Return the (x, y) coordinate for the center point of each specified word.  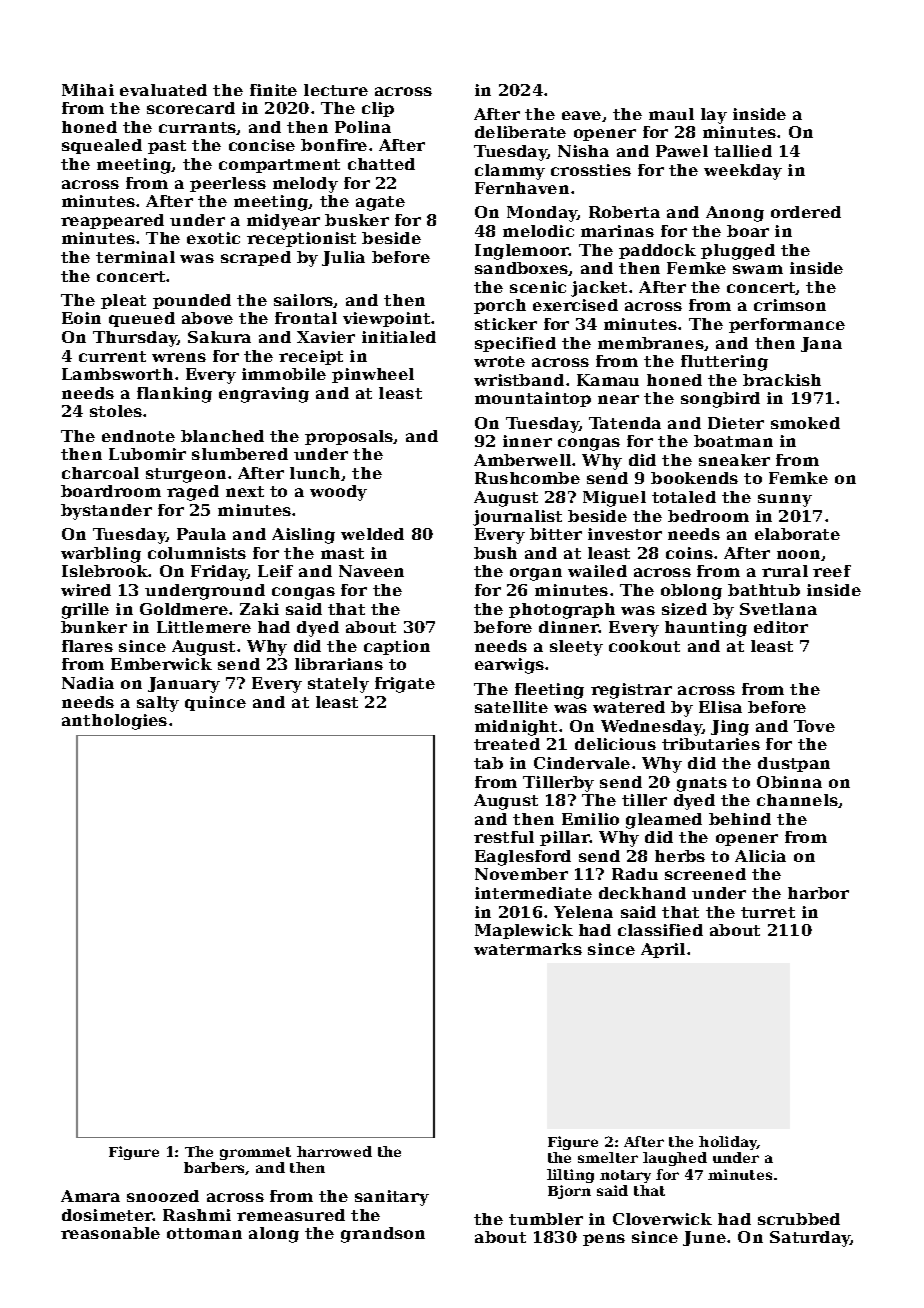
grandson (383, 1235)
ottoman (204, 1233)
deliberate (520, 132)
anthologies (114, 722)
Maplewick (524, 931)
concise (262, 145)
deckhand (642, 893)
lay (714, 116)
